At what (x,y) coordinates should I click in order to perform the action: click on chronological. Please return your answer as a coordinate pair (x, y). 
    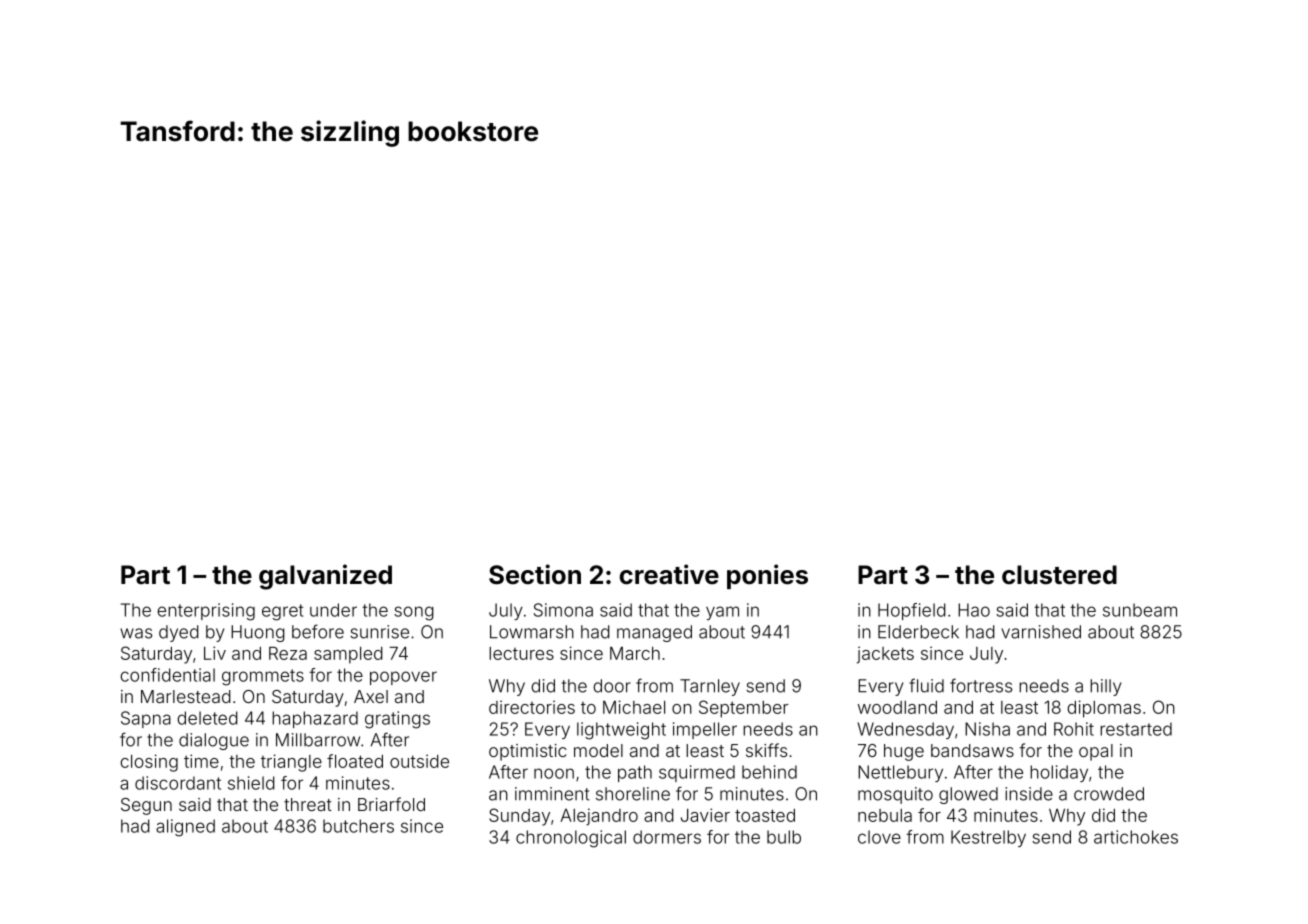
    Looking at the image, I should click on (571, 839).
